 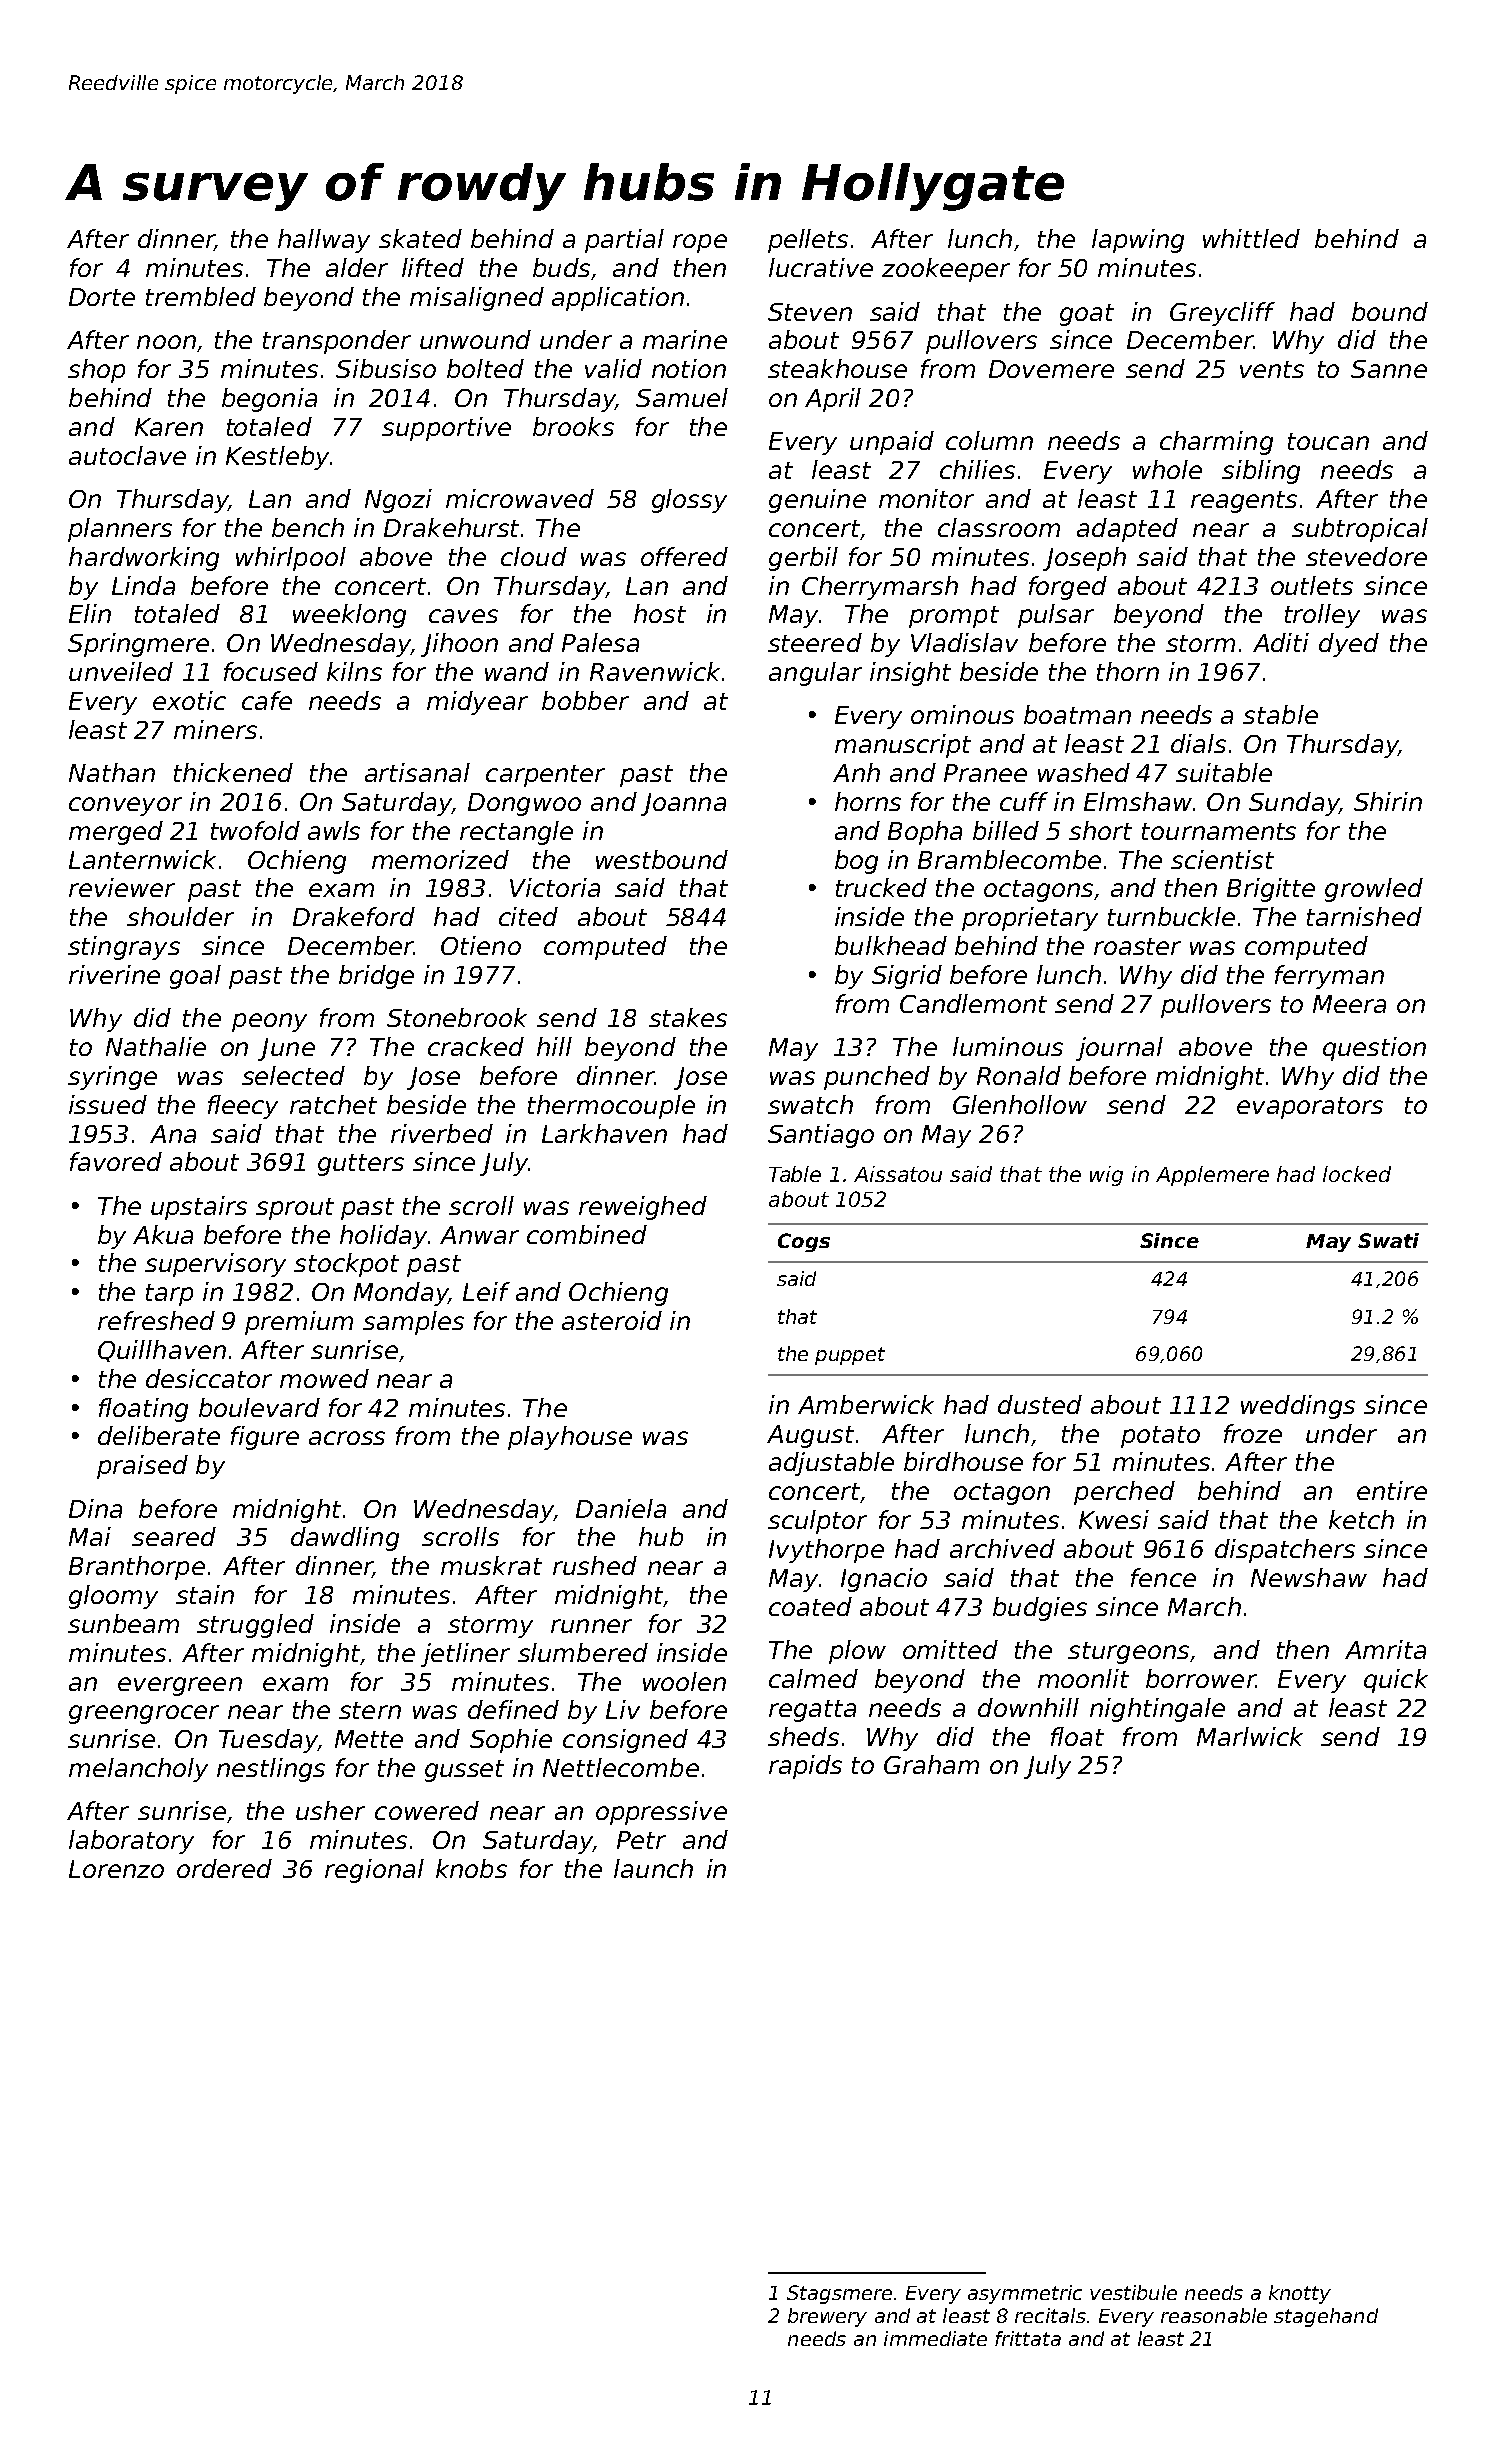 I want to click on reweighed, so click(x=643, y=1208).
